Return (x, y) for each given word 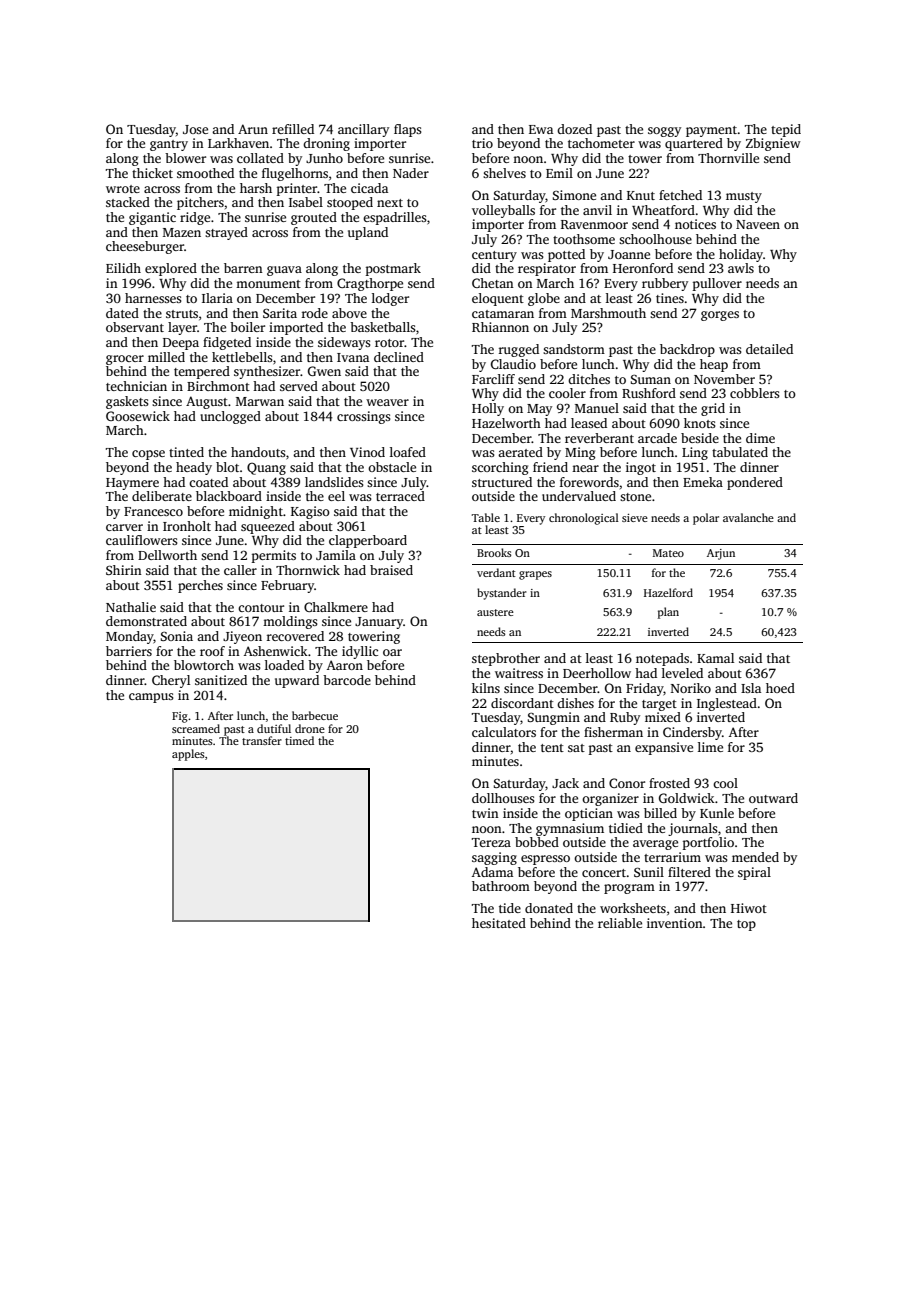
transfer (262, 740)
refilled (293, 129)
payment (711, 131)
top (746, 925)
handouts (258, 452)
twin (485, 813)
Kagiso (310, 512)
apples (188, 755)
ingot (641, 468)
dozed (574, 129)
